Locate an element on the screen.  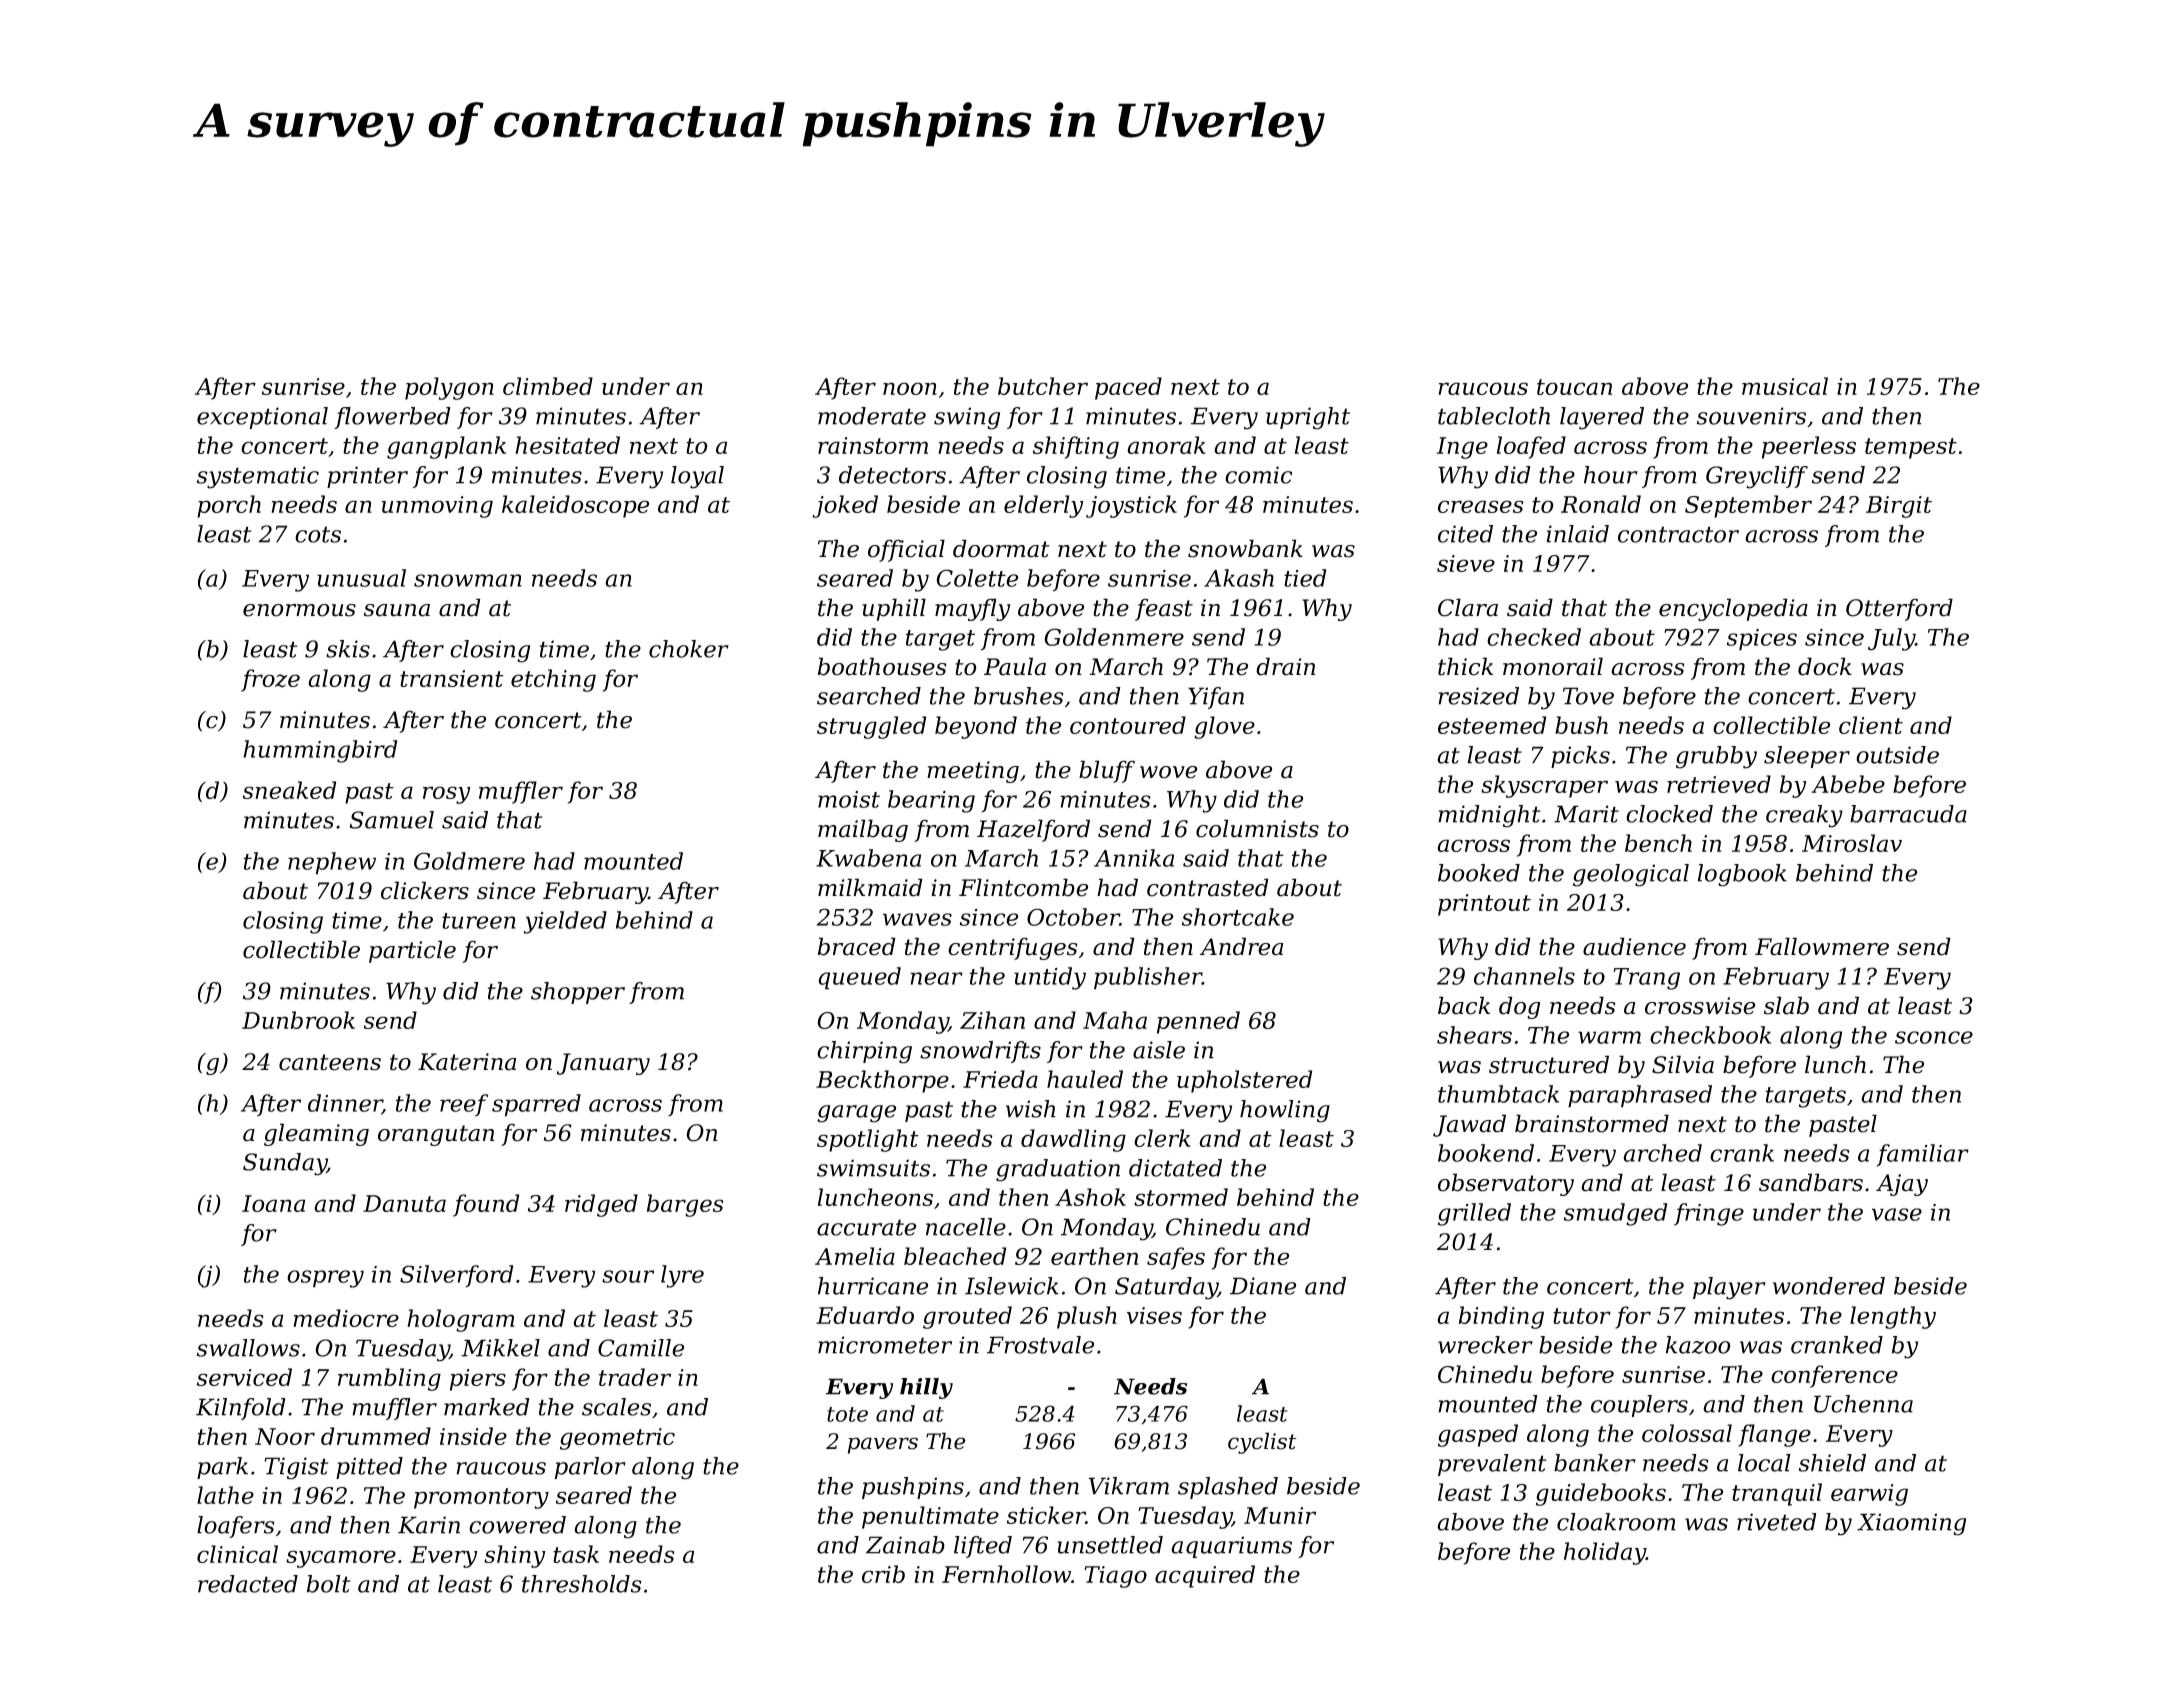
snowman is located at coordinates (468, 580).
